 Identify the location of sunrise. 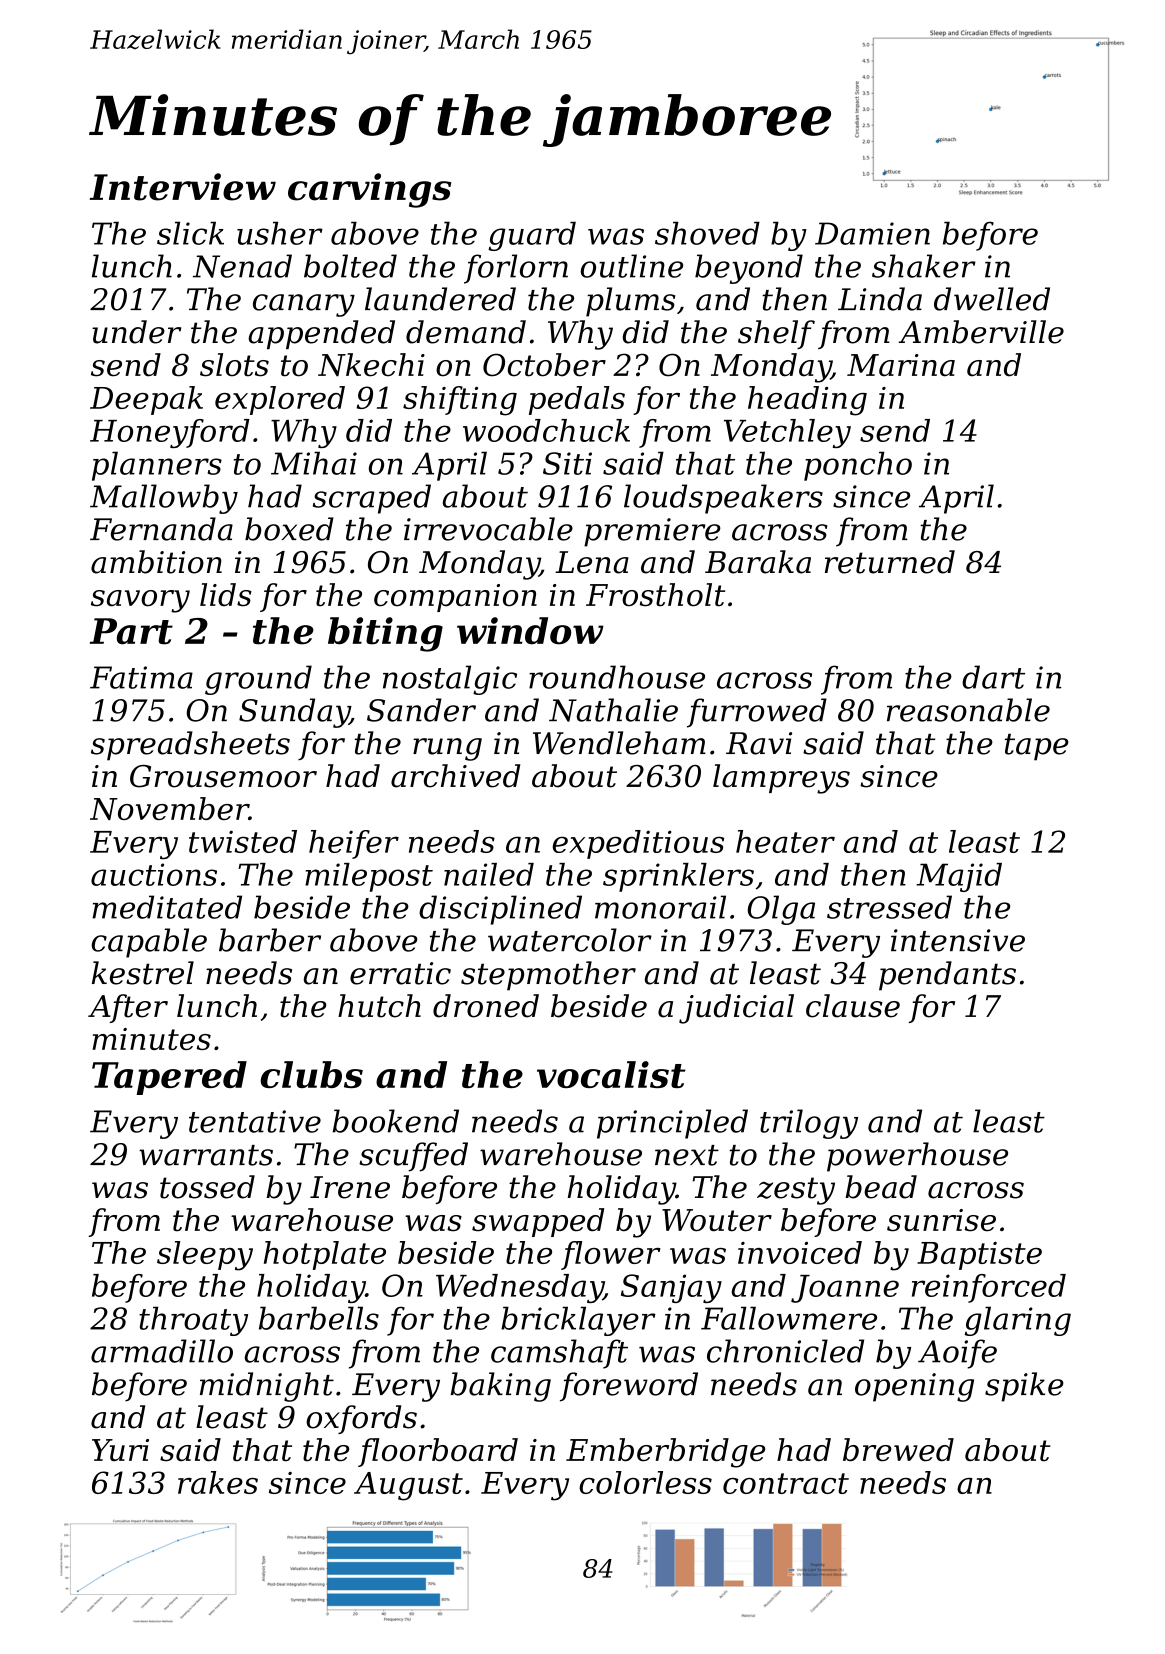
(941, 1220).
